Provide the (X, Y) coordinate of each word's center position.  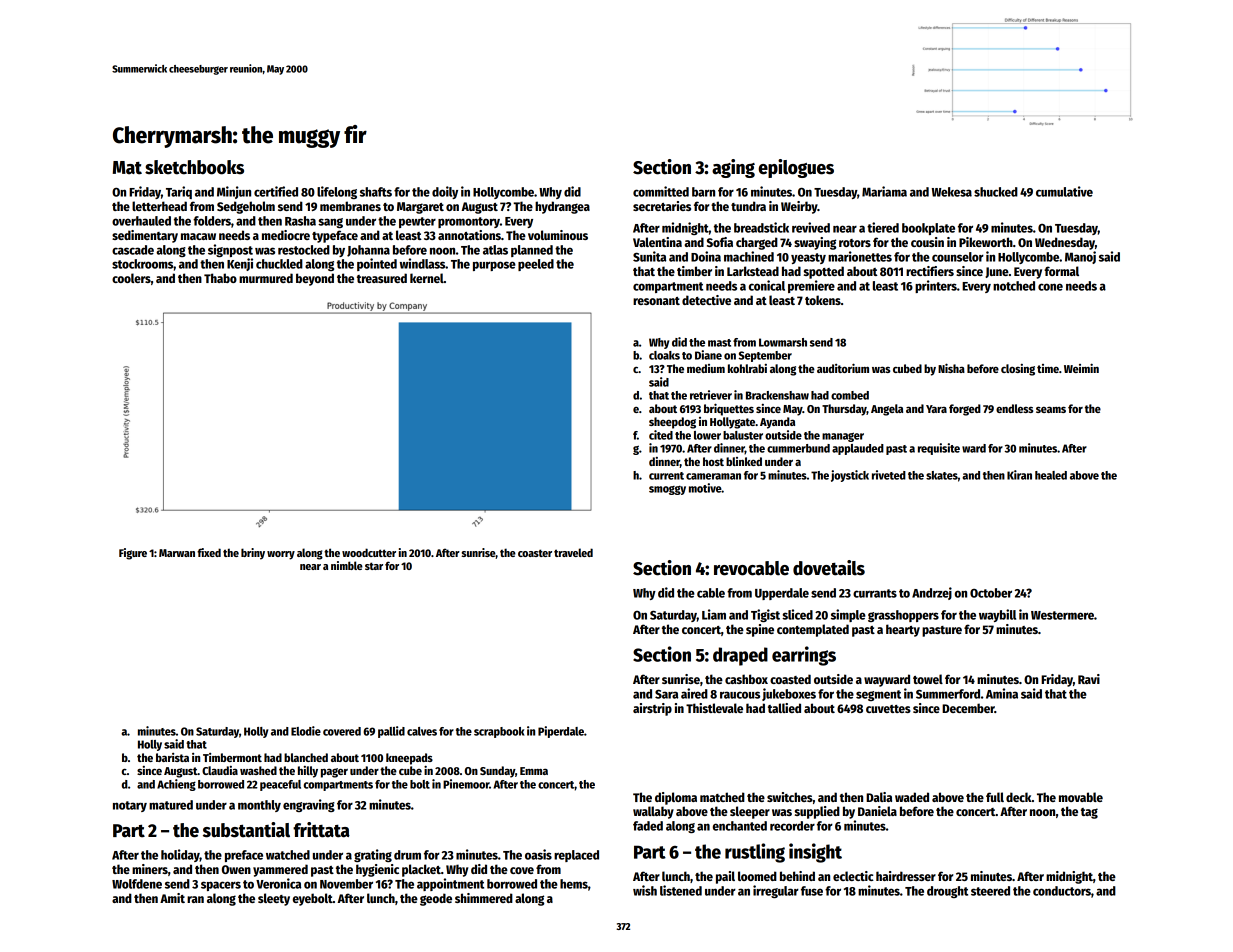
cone (1050, 287)
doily (445, 192)
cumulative (1064, 191)
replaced (576, 856)
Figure (133, 554)
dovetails (829, 568)
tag (1089, 813)
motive (705, 488)
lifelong (337, 192)
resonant (656, 301)
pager (334, 773)
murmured (266, 278)
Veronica (278, 883)
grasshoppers (903, 616)
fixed (209, 552)
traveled (573, 552)
